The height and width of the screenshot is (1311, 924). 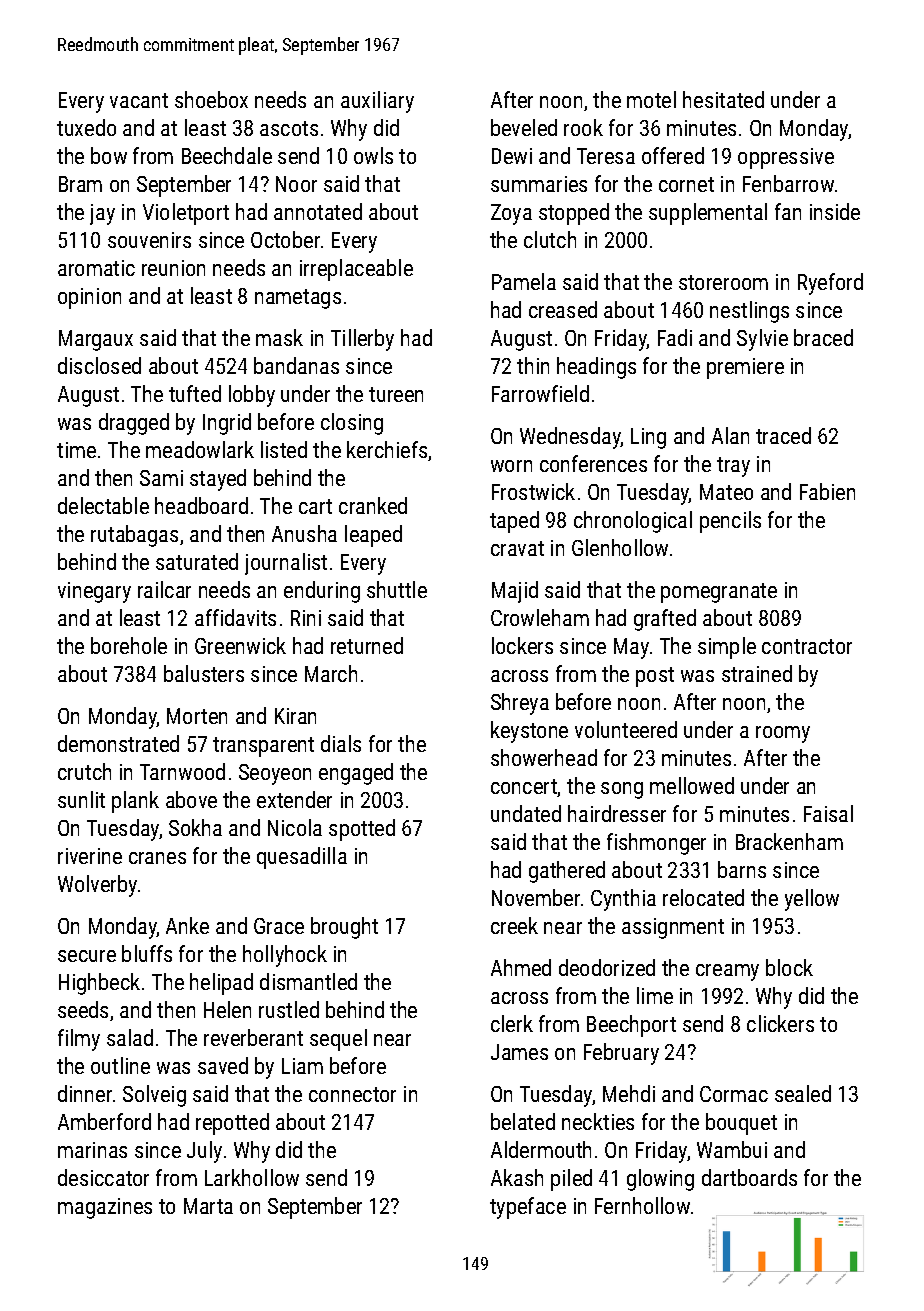 What do you see at coordinates (87, 956) in the screenshot?
I see `secure` at bounding box center [87, 956].
